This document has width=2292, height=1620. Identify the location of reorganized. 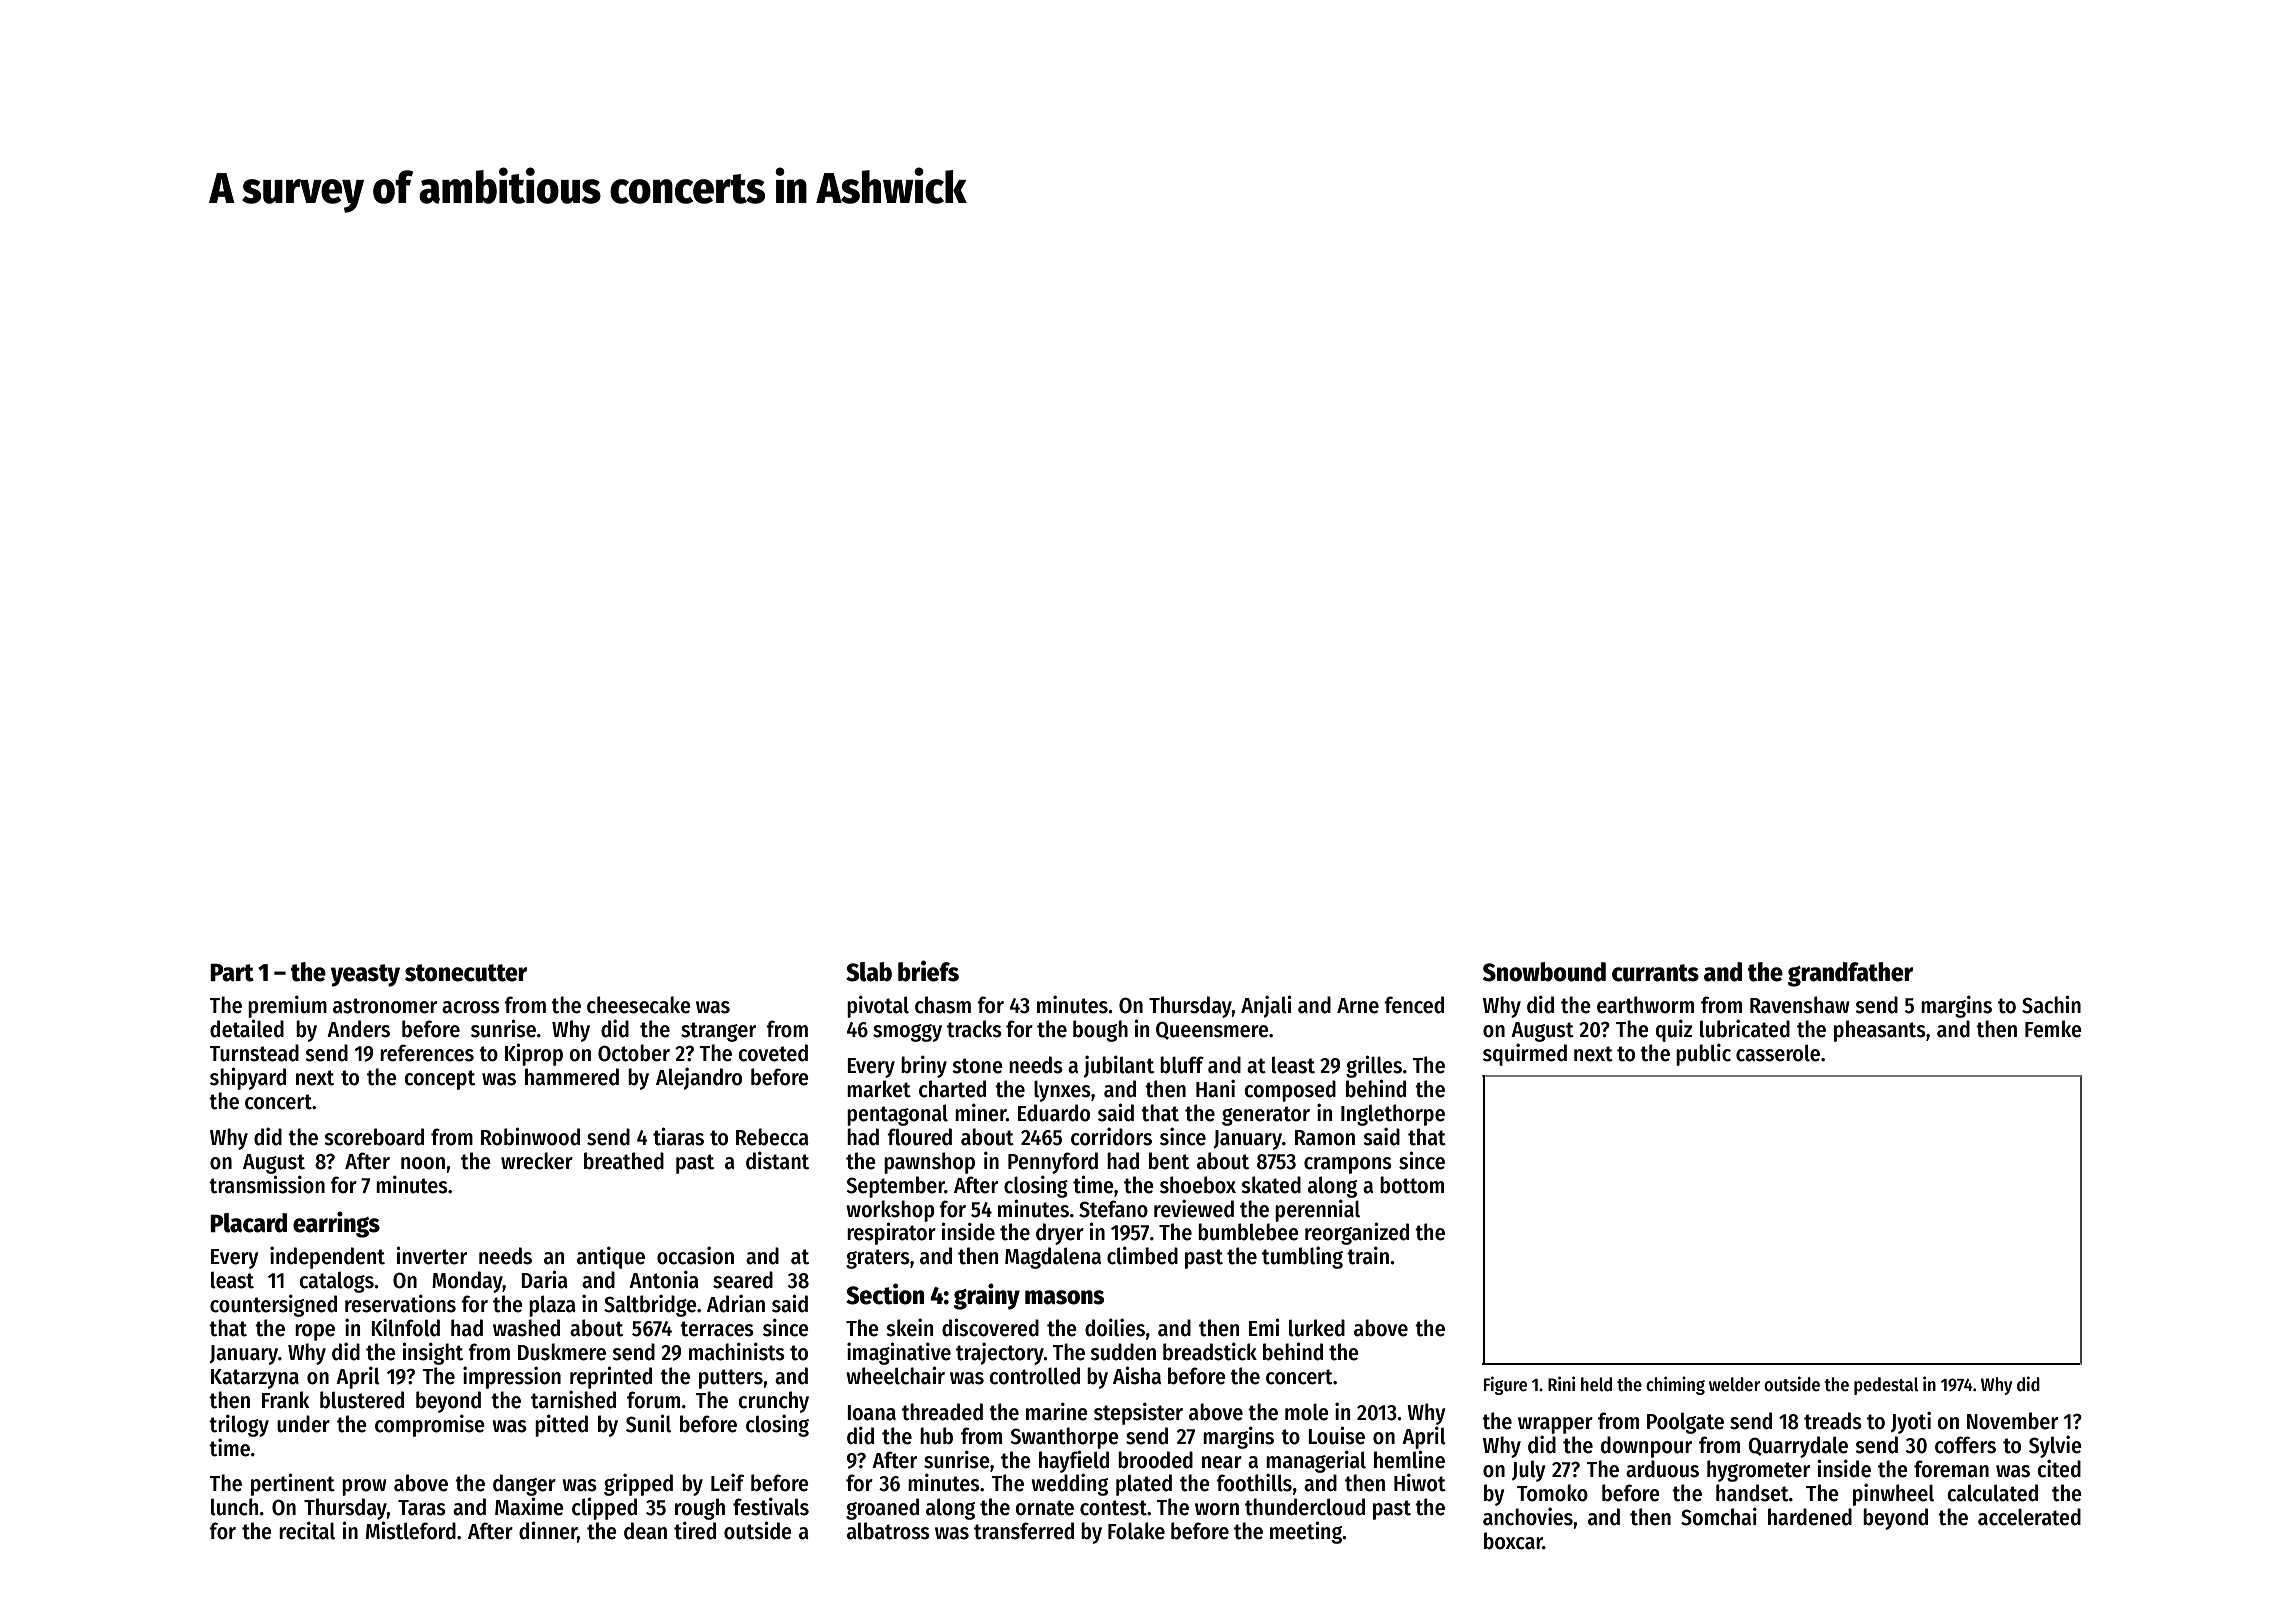
(1357, 1233).
